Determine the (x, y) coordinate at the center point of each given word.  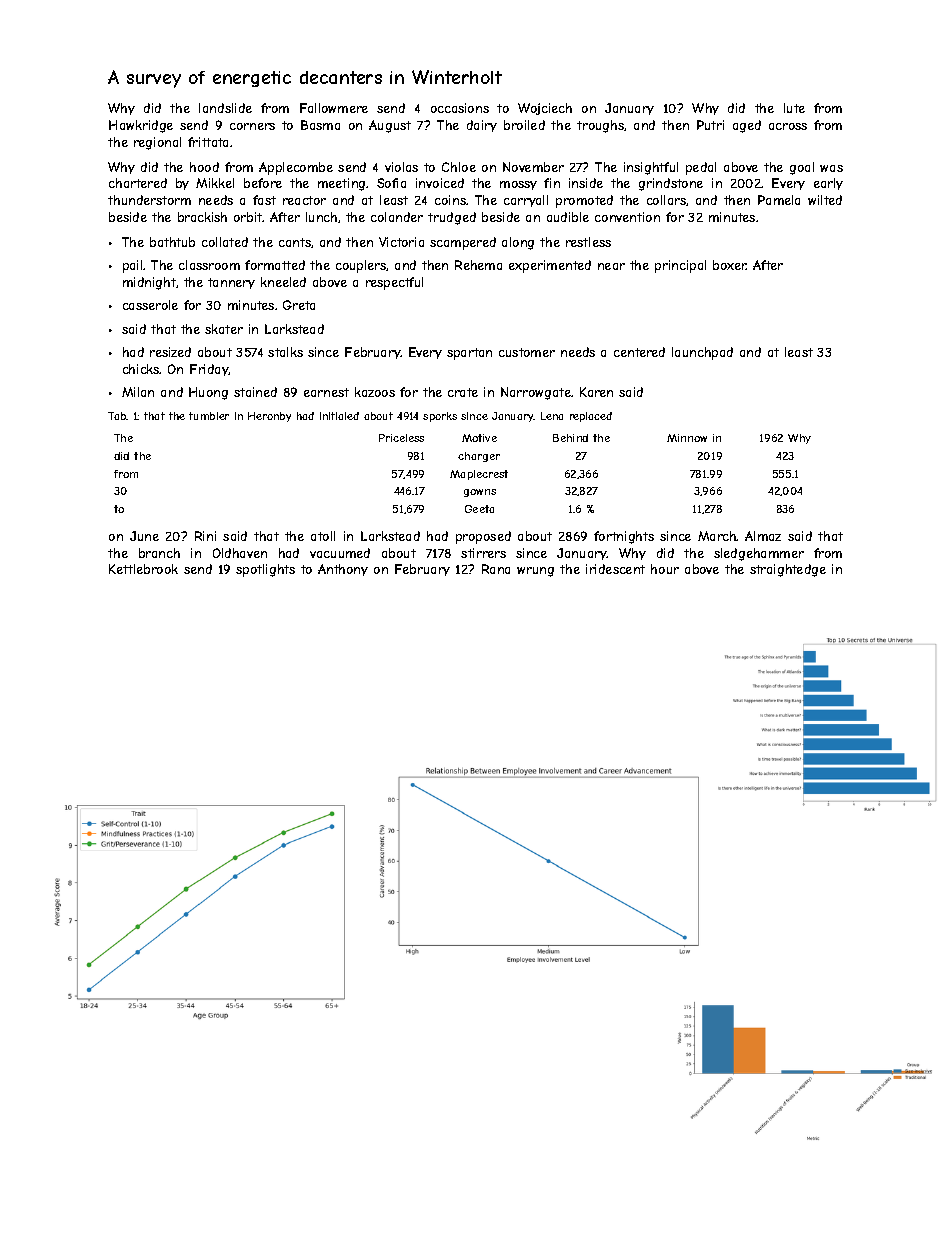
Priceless (401, 438)
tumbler (209, 416)
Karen (596, 392)
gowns (480, 493)
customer (527, 352)
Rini (205, 536)
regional (157, 143)
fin (552, 183)
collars (666, 200)
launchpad (702, 353)
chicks (141, 369)
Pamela (779, 200)
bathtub (172, 242)
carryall (526, 201)
